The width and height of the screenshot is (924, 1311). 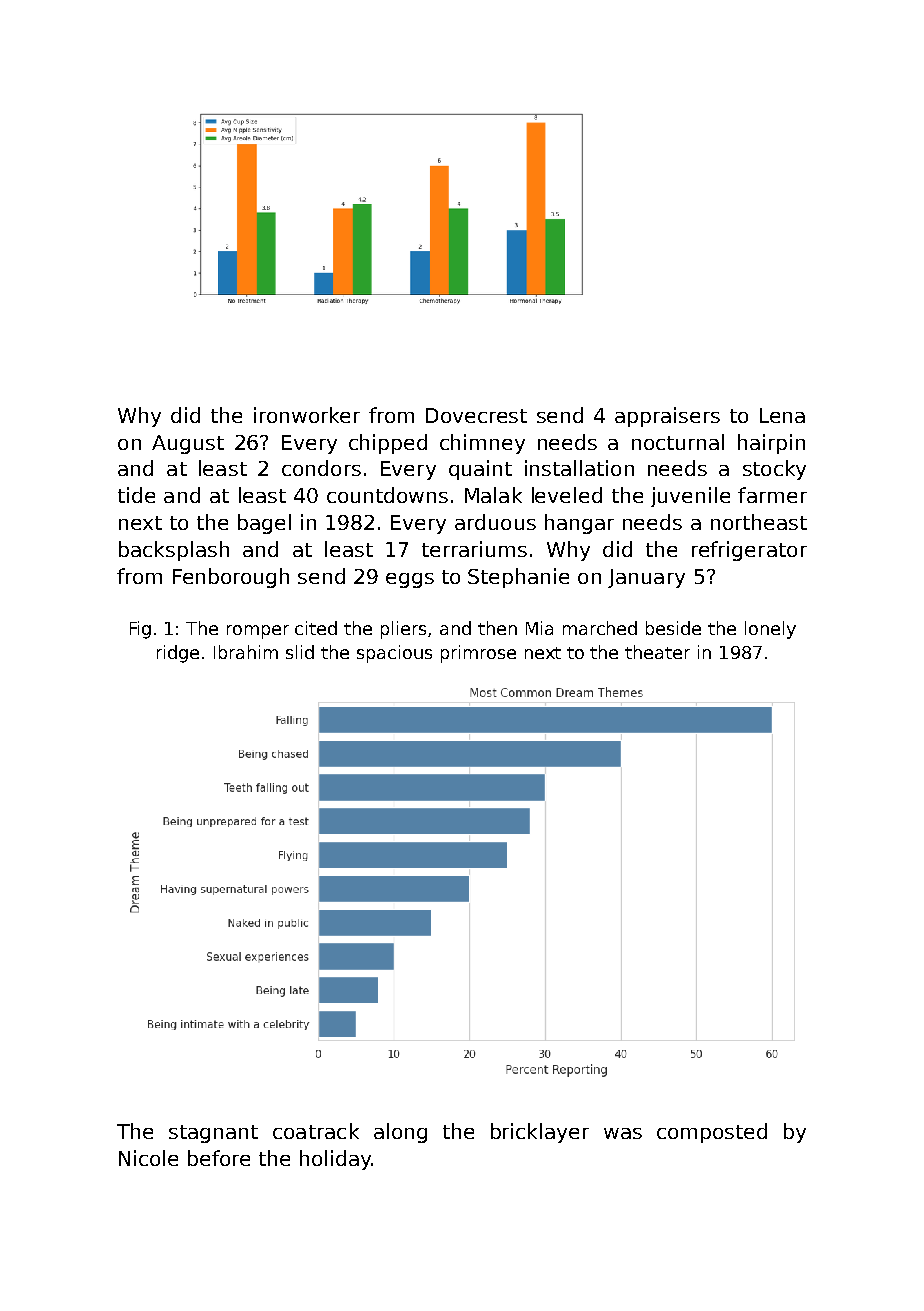 I want to click on composted, so click(x=712, y=1133).
